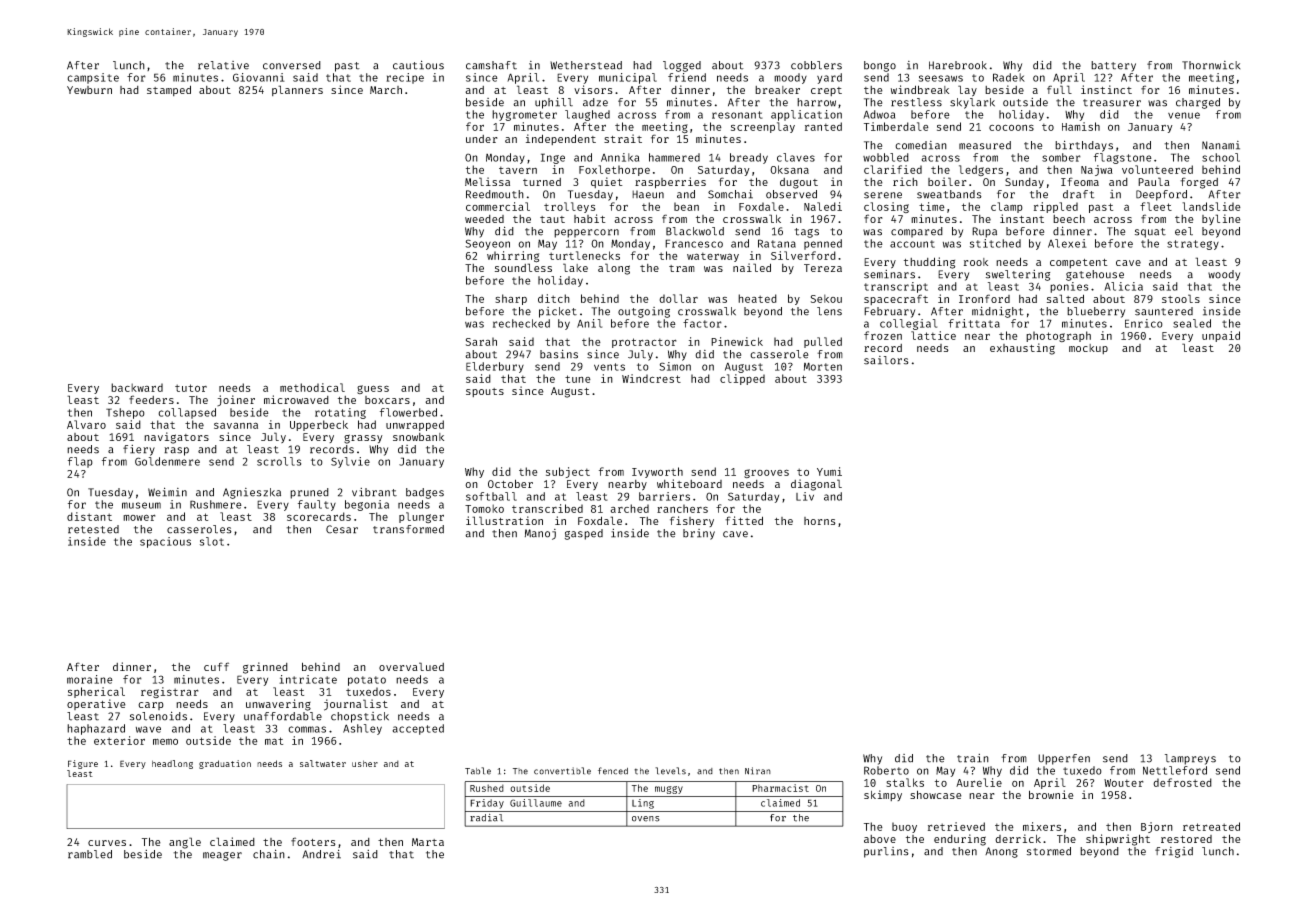  What do you see at coordinates (137, 387) in the screenshot?
I see `backward` at bounding box center [137, 387].
